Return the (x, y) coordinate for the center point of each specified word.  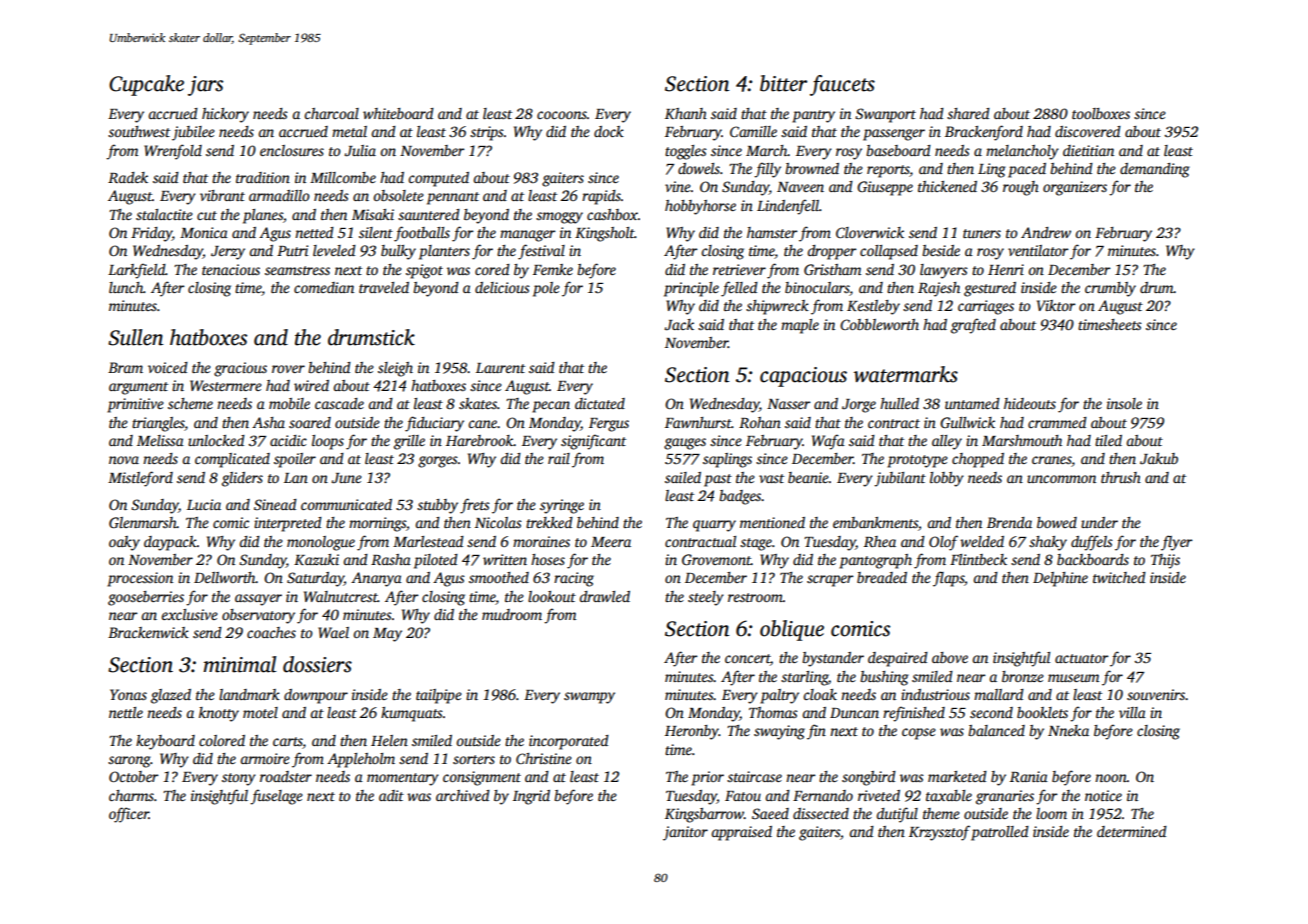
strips (487, 133)
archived (463, 795)
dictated (600, 403)
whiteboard (398, 113)
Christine (544, 758)
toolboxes (1101, 113)
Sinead (275, 504)
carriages (986, 307)
